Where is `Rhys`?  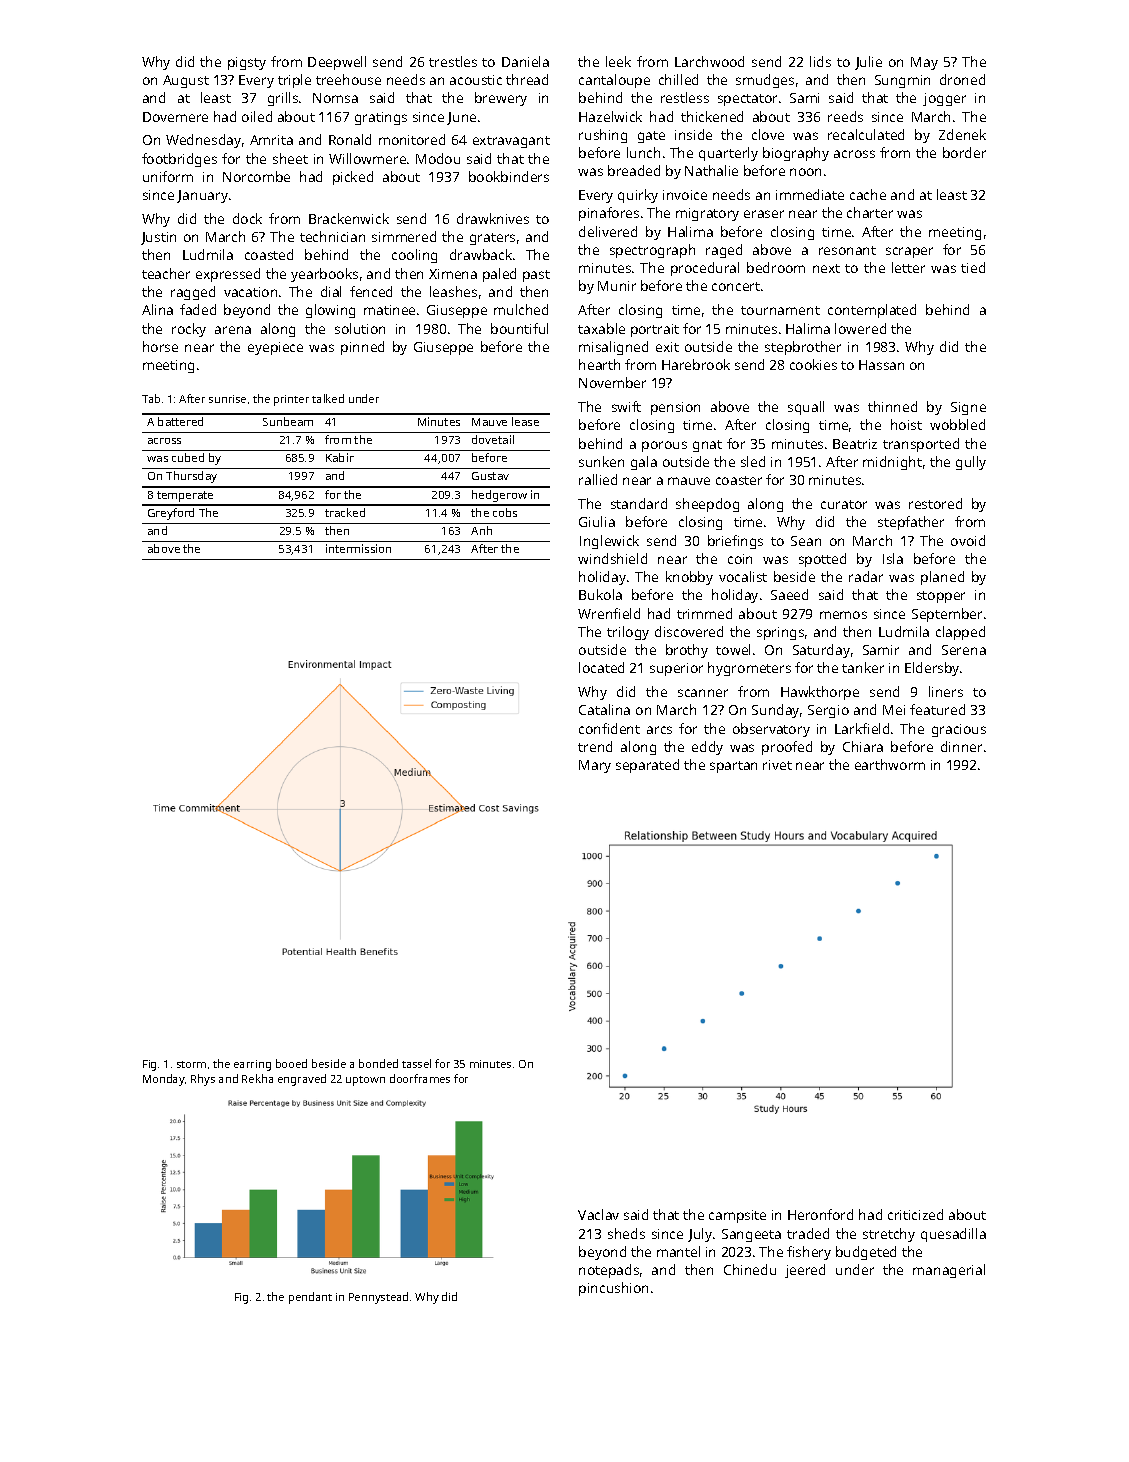
Rhys is located at coordinates (203, 1080).
